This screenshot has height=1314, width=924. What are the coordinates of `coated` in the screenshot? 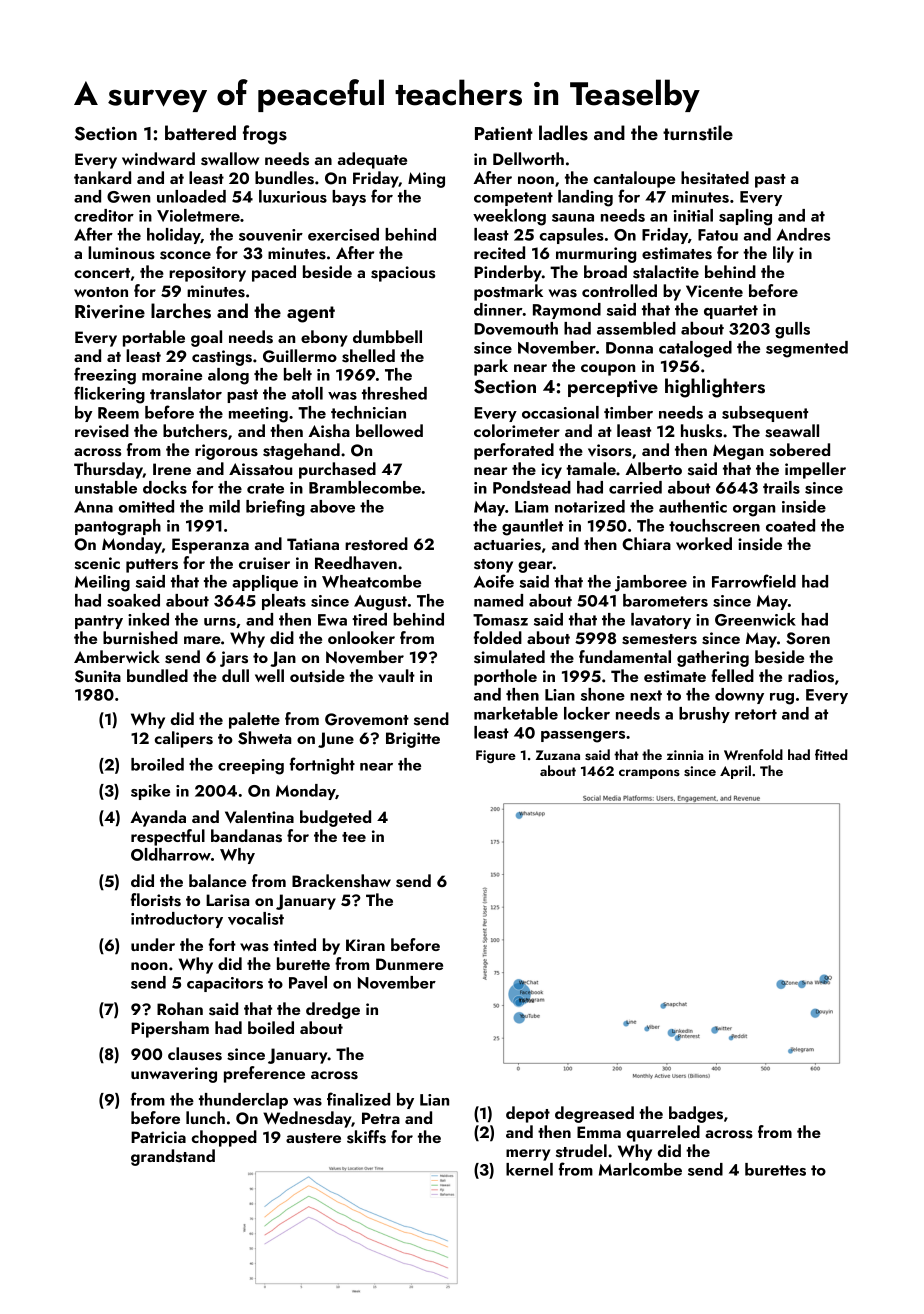 It's located at (790, 525).
